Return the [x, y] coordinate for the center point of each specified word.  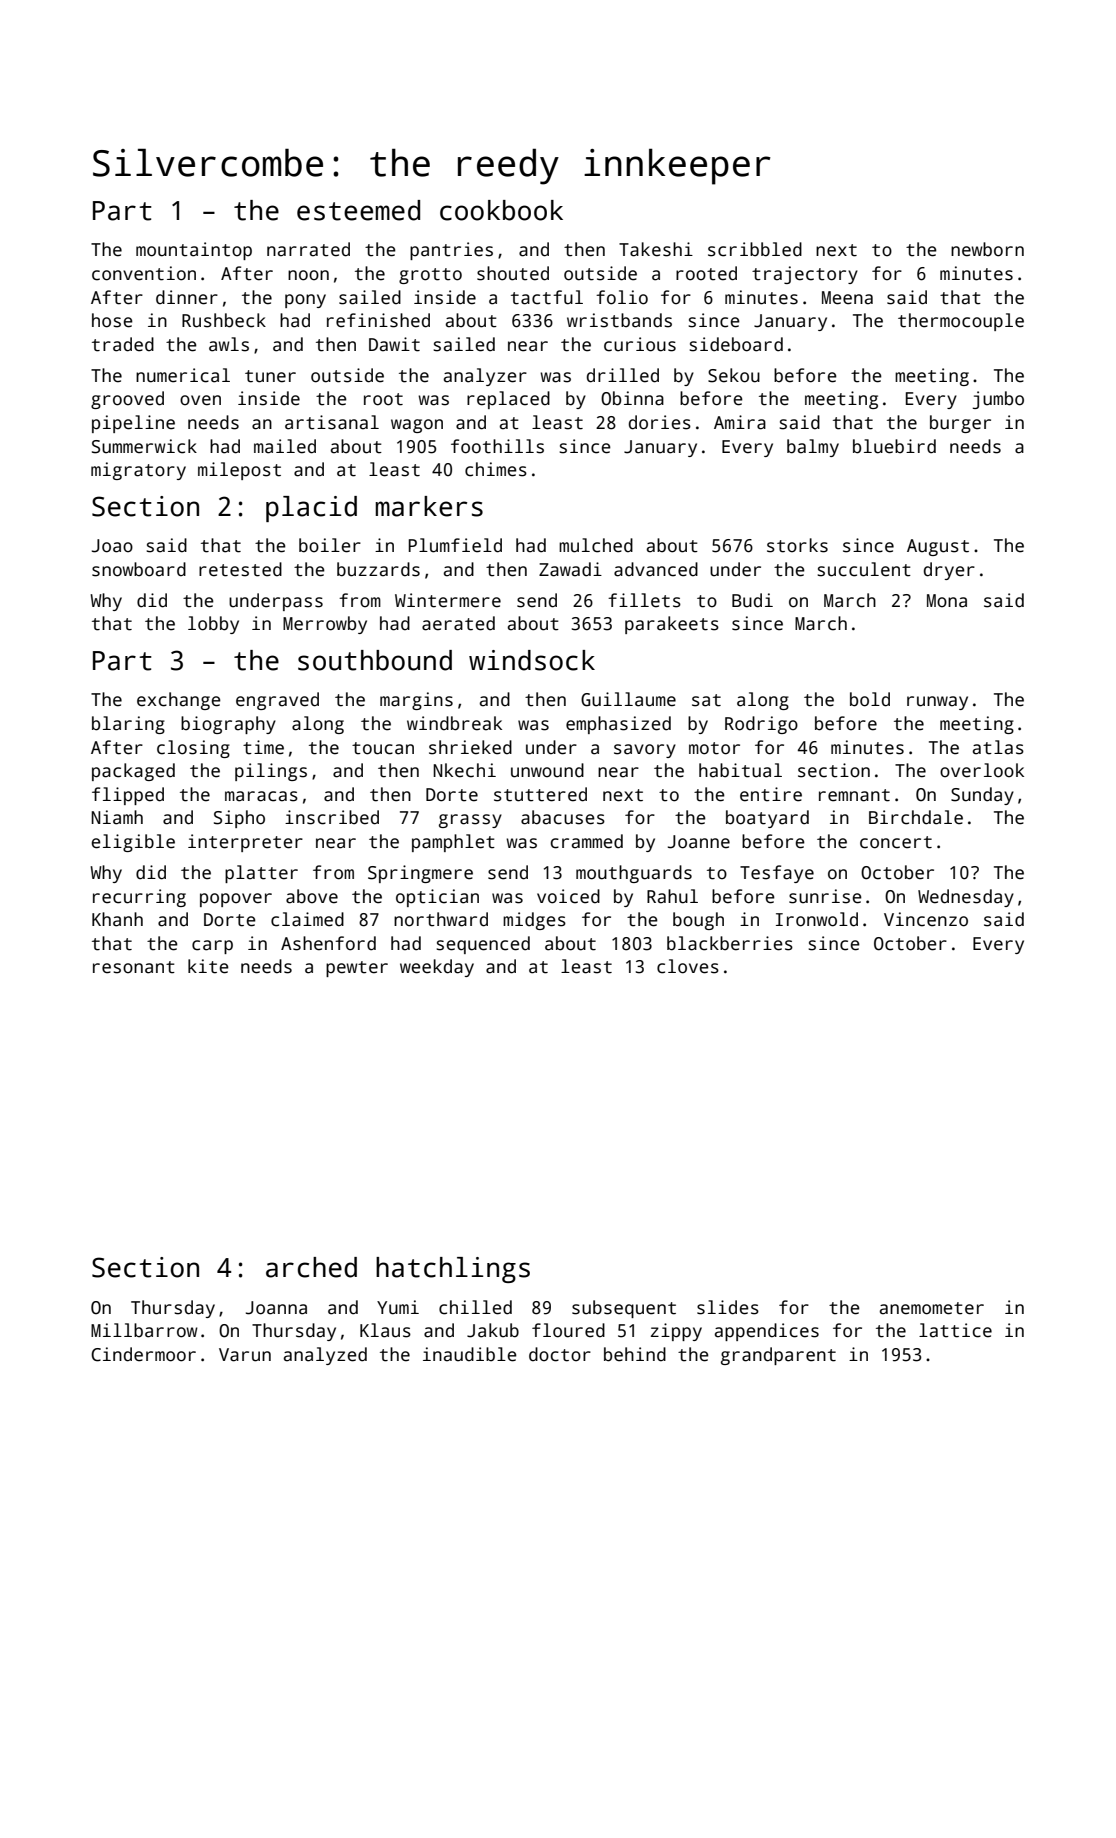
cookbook [501, 210]
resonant [134, 967]
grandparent [778, 1356]
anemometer [932, 1308]
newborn [987, 249]
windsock [532, 660]
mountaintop [194, 251]
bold [870, 699]
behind [635, 1354]
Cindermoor [143, 1354]
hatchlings [453, 1270]
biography [228, 725]
